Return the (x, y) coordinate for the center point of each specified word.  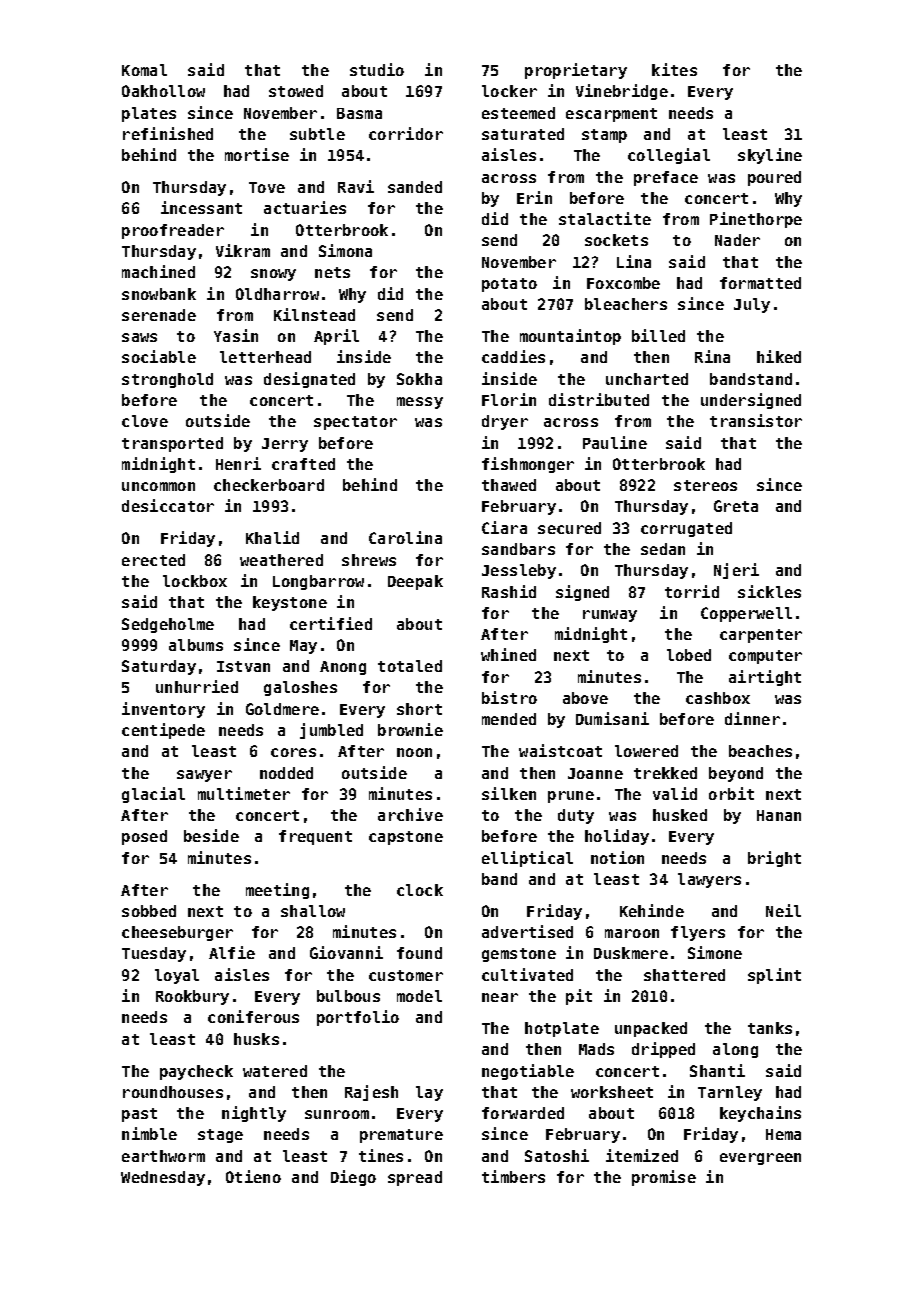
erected (153, 560)
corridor (406, 133)
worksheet (612, 1092)
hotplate (562, 1029)
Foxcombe (623, 283)
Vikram (243, 250)
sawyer (204, 776)
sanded (415, 187)
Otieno (253, 1176)
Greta (736, 506)
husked (680, 815)
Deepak (415, 582)
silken (509, 793)
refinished (168, 133)
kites (674, 69)
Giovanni (346, 952)
